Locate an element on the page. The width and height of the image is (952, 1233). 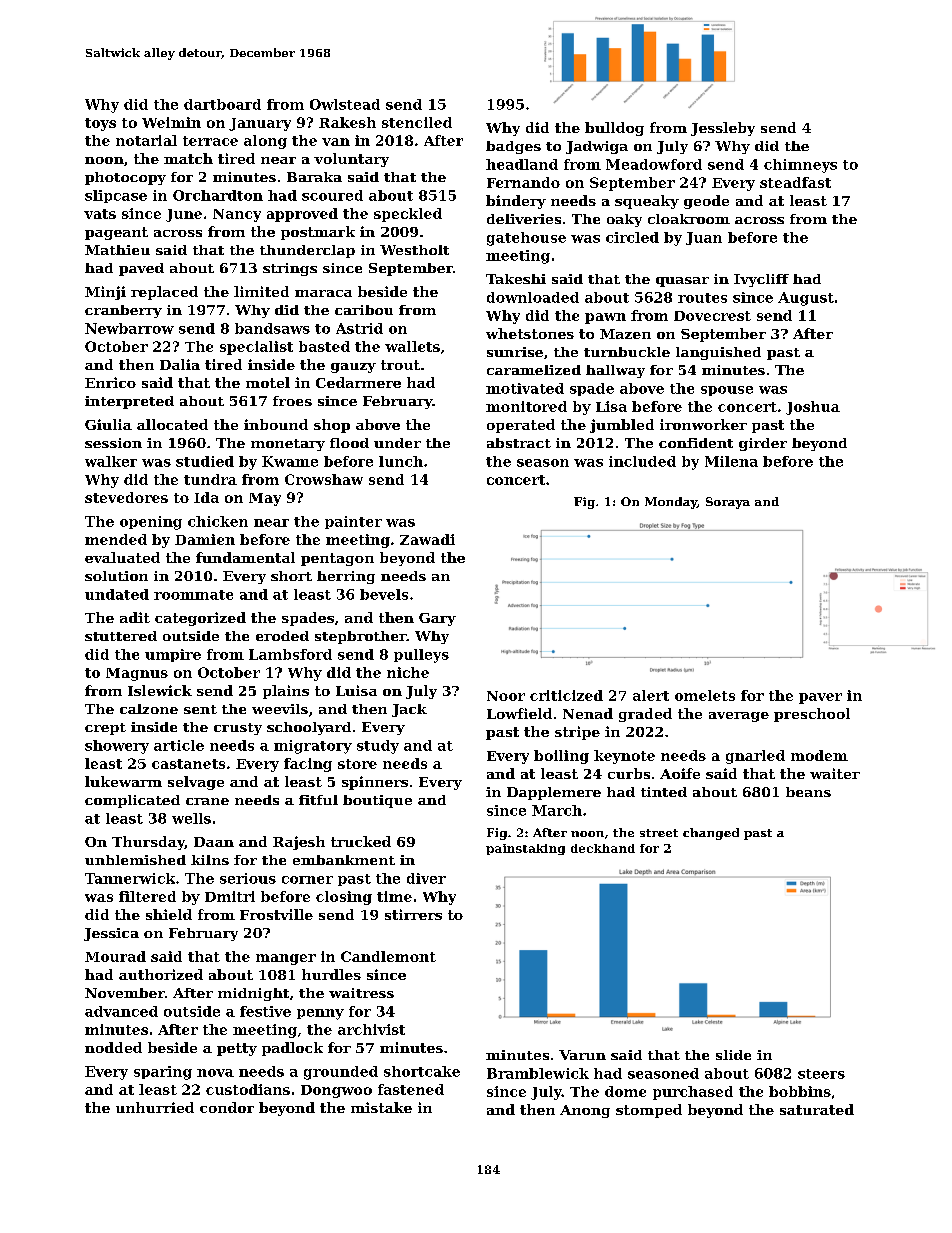
condor is located at coordinates (227, 1107).
